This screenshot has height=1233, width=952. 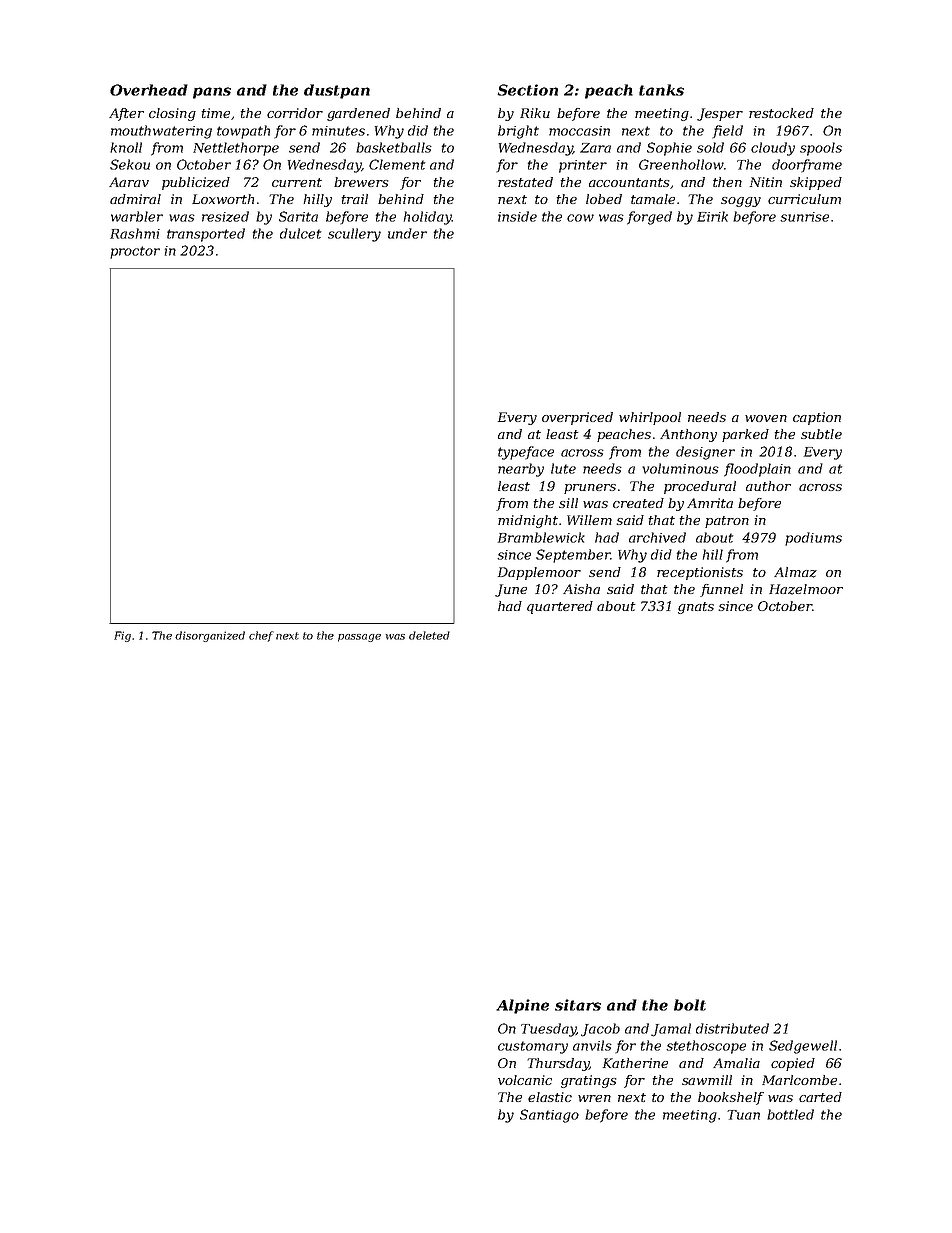 What do you see at coordinates (541, 537) in the screenshot?
I see `Bramblewick` at bounding box center [541, 537].
